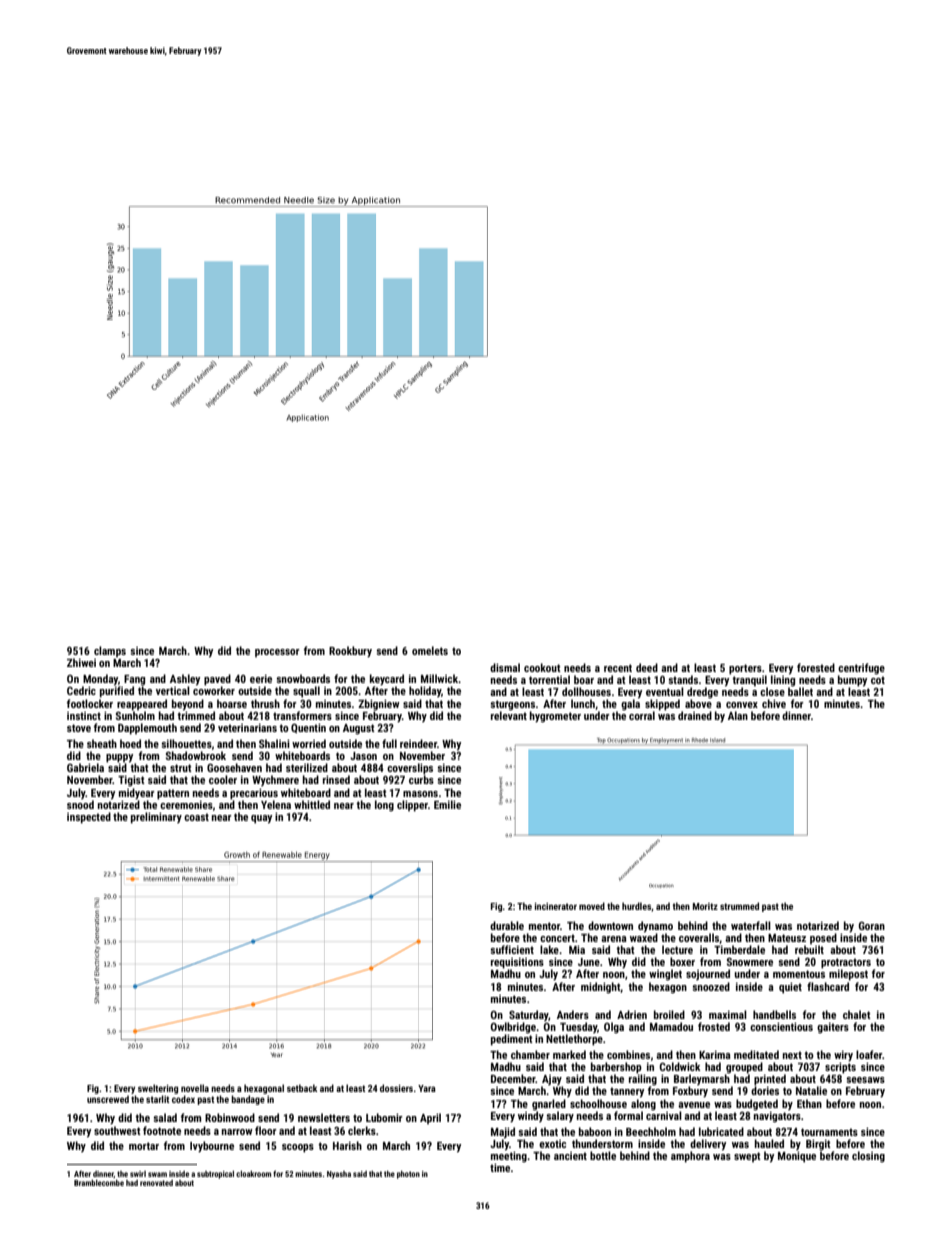 The image size is (952, 1233). Describe the element at coordinates (513, 1028) in the screenshot. I see `Owlbridge` at that location.
